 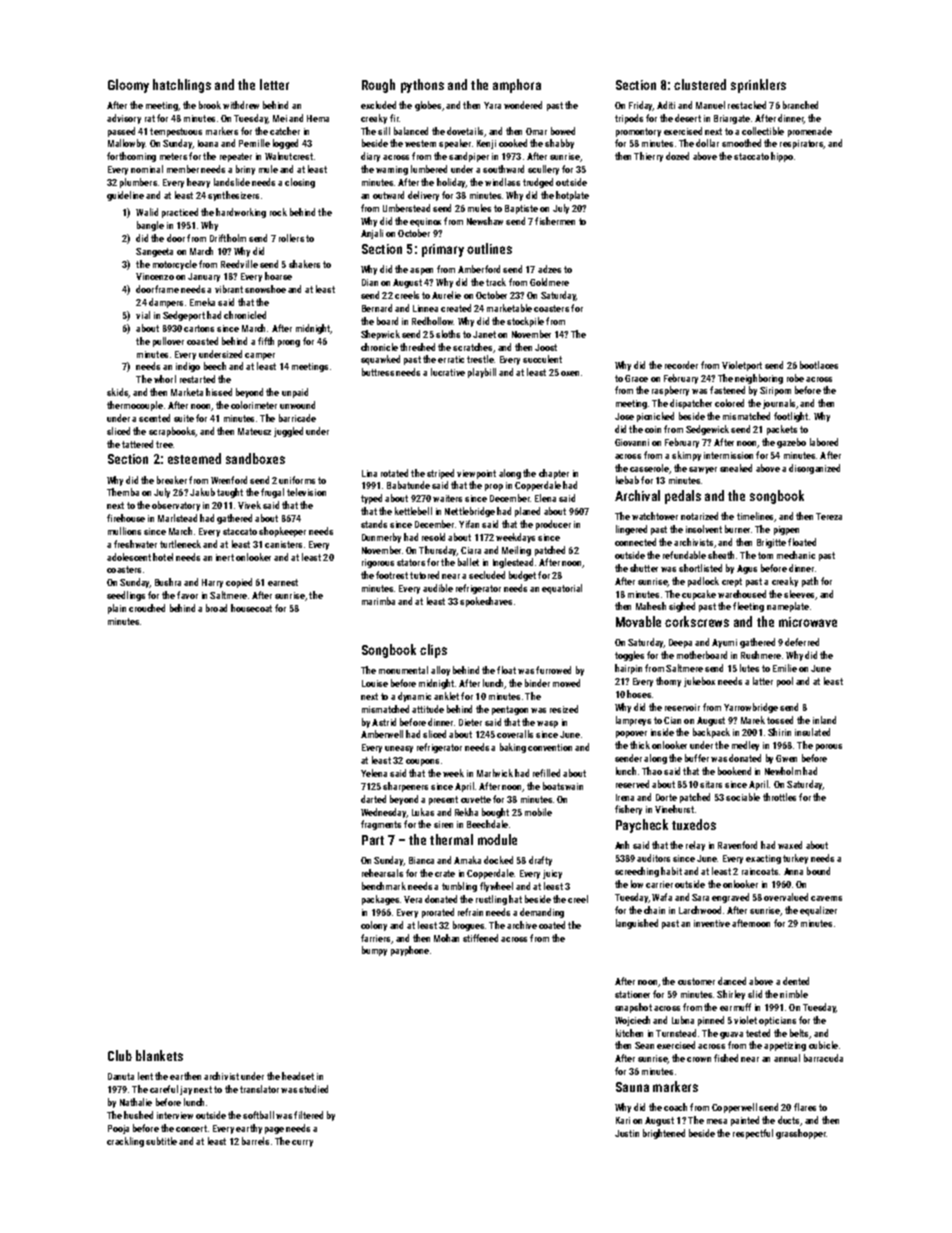 I want to click on Tereza, so click(x=829, y=516).
